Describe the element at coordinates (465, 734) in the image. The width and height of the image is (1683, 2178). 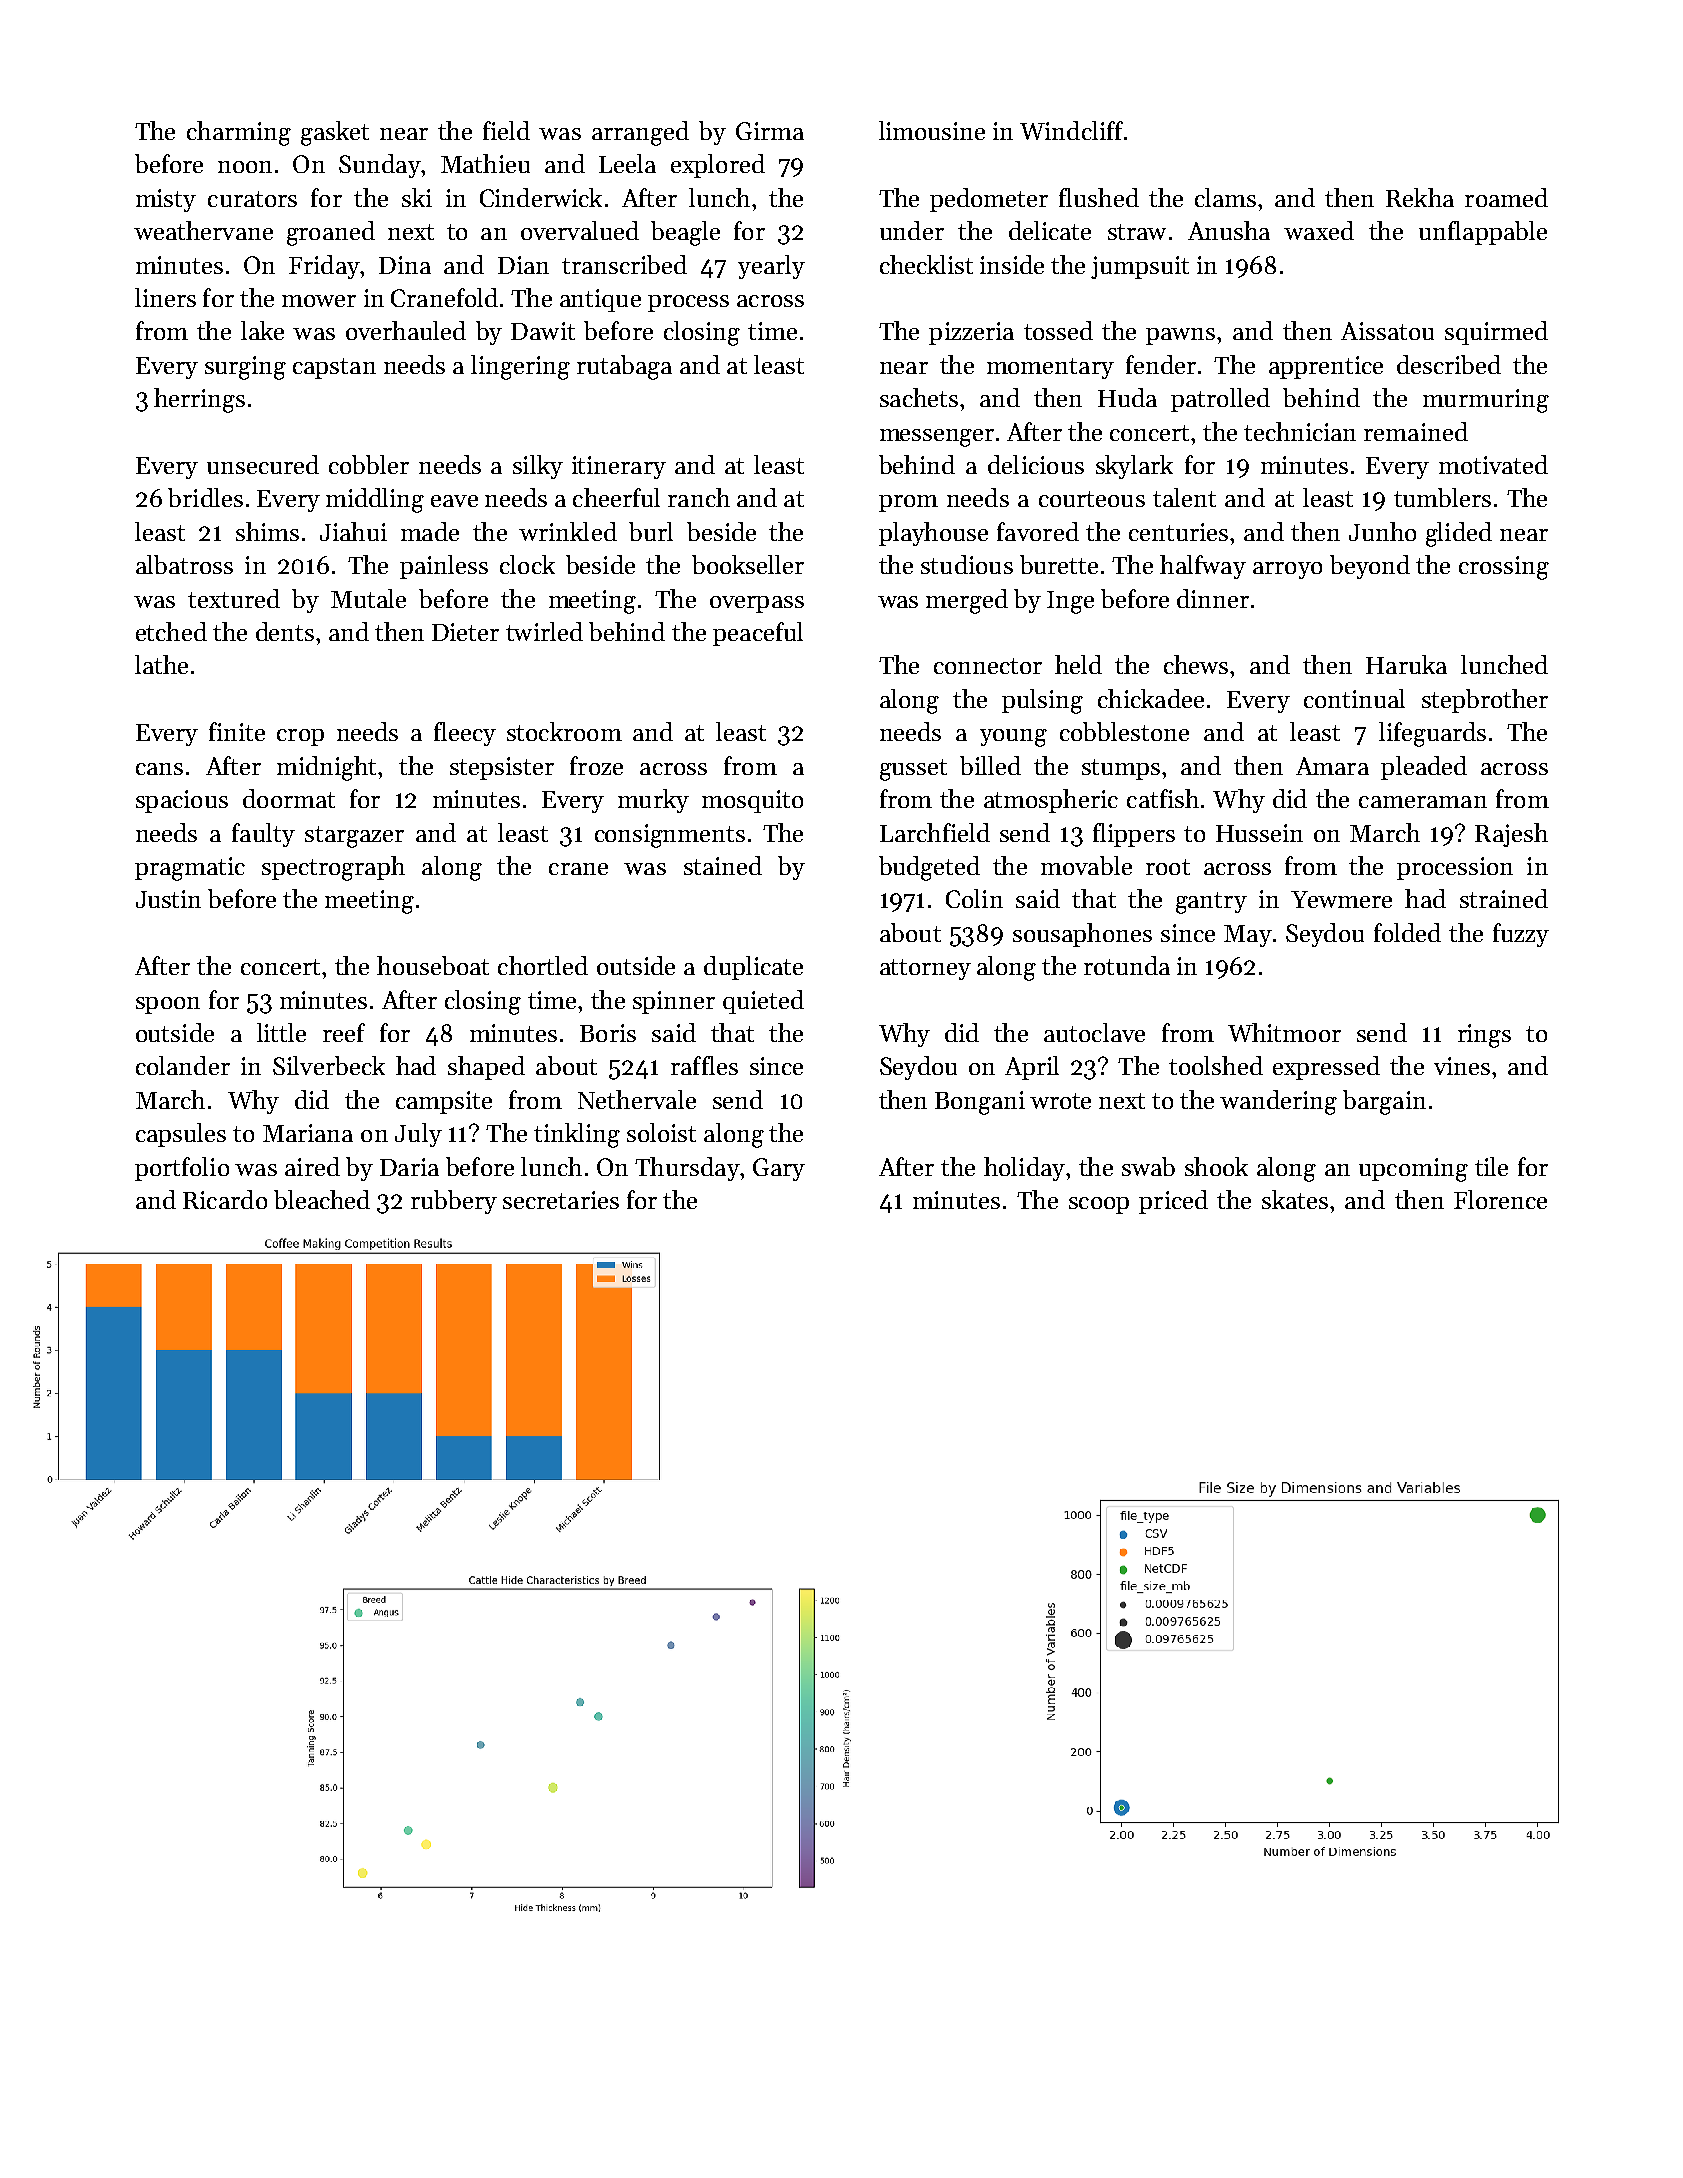
I see `fleecy` at that location.
